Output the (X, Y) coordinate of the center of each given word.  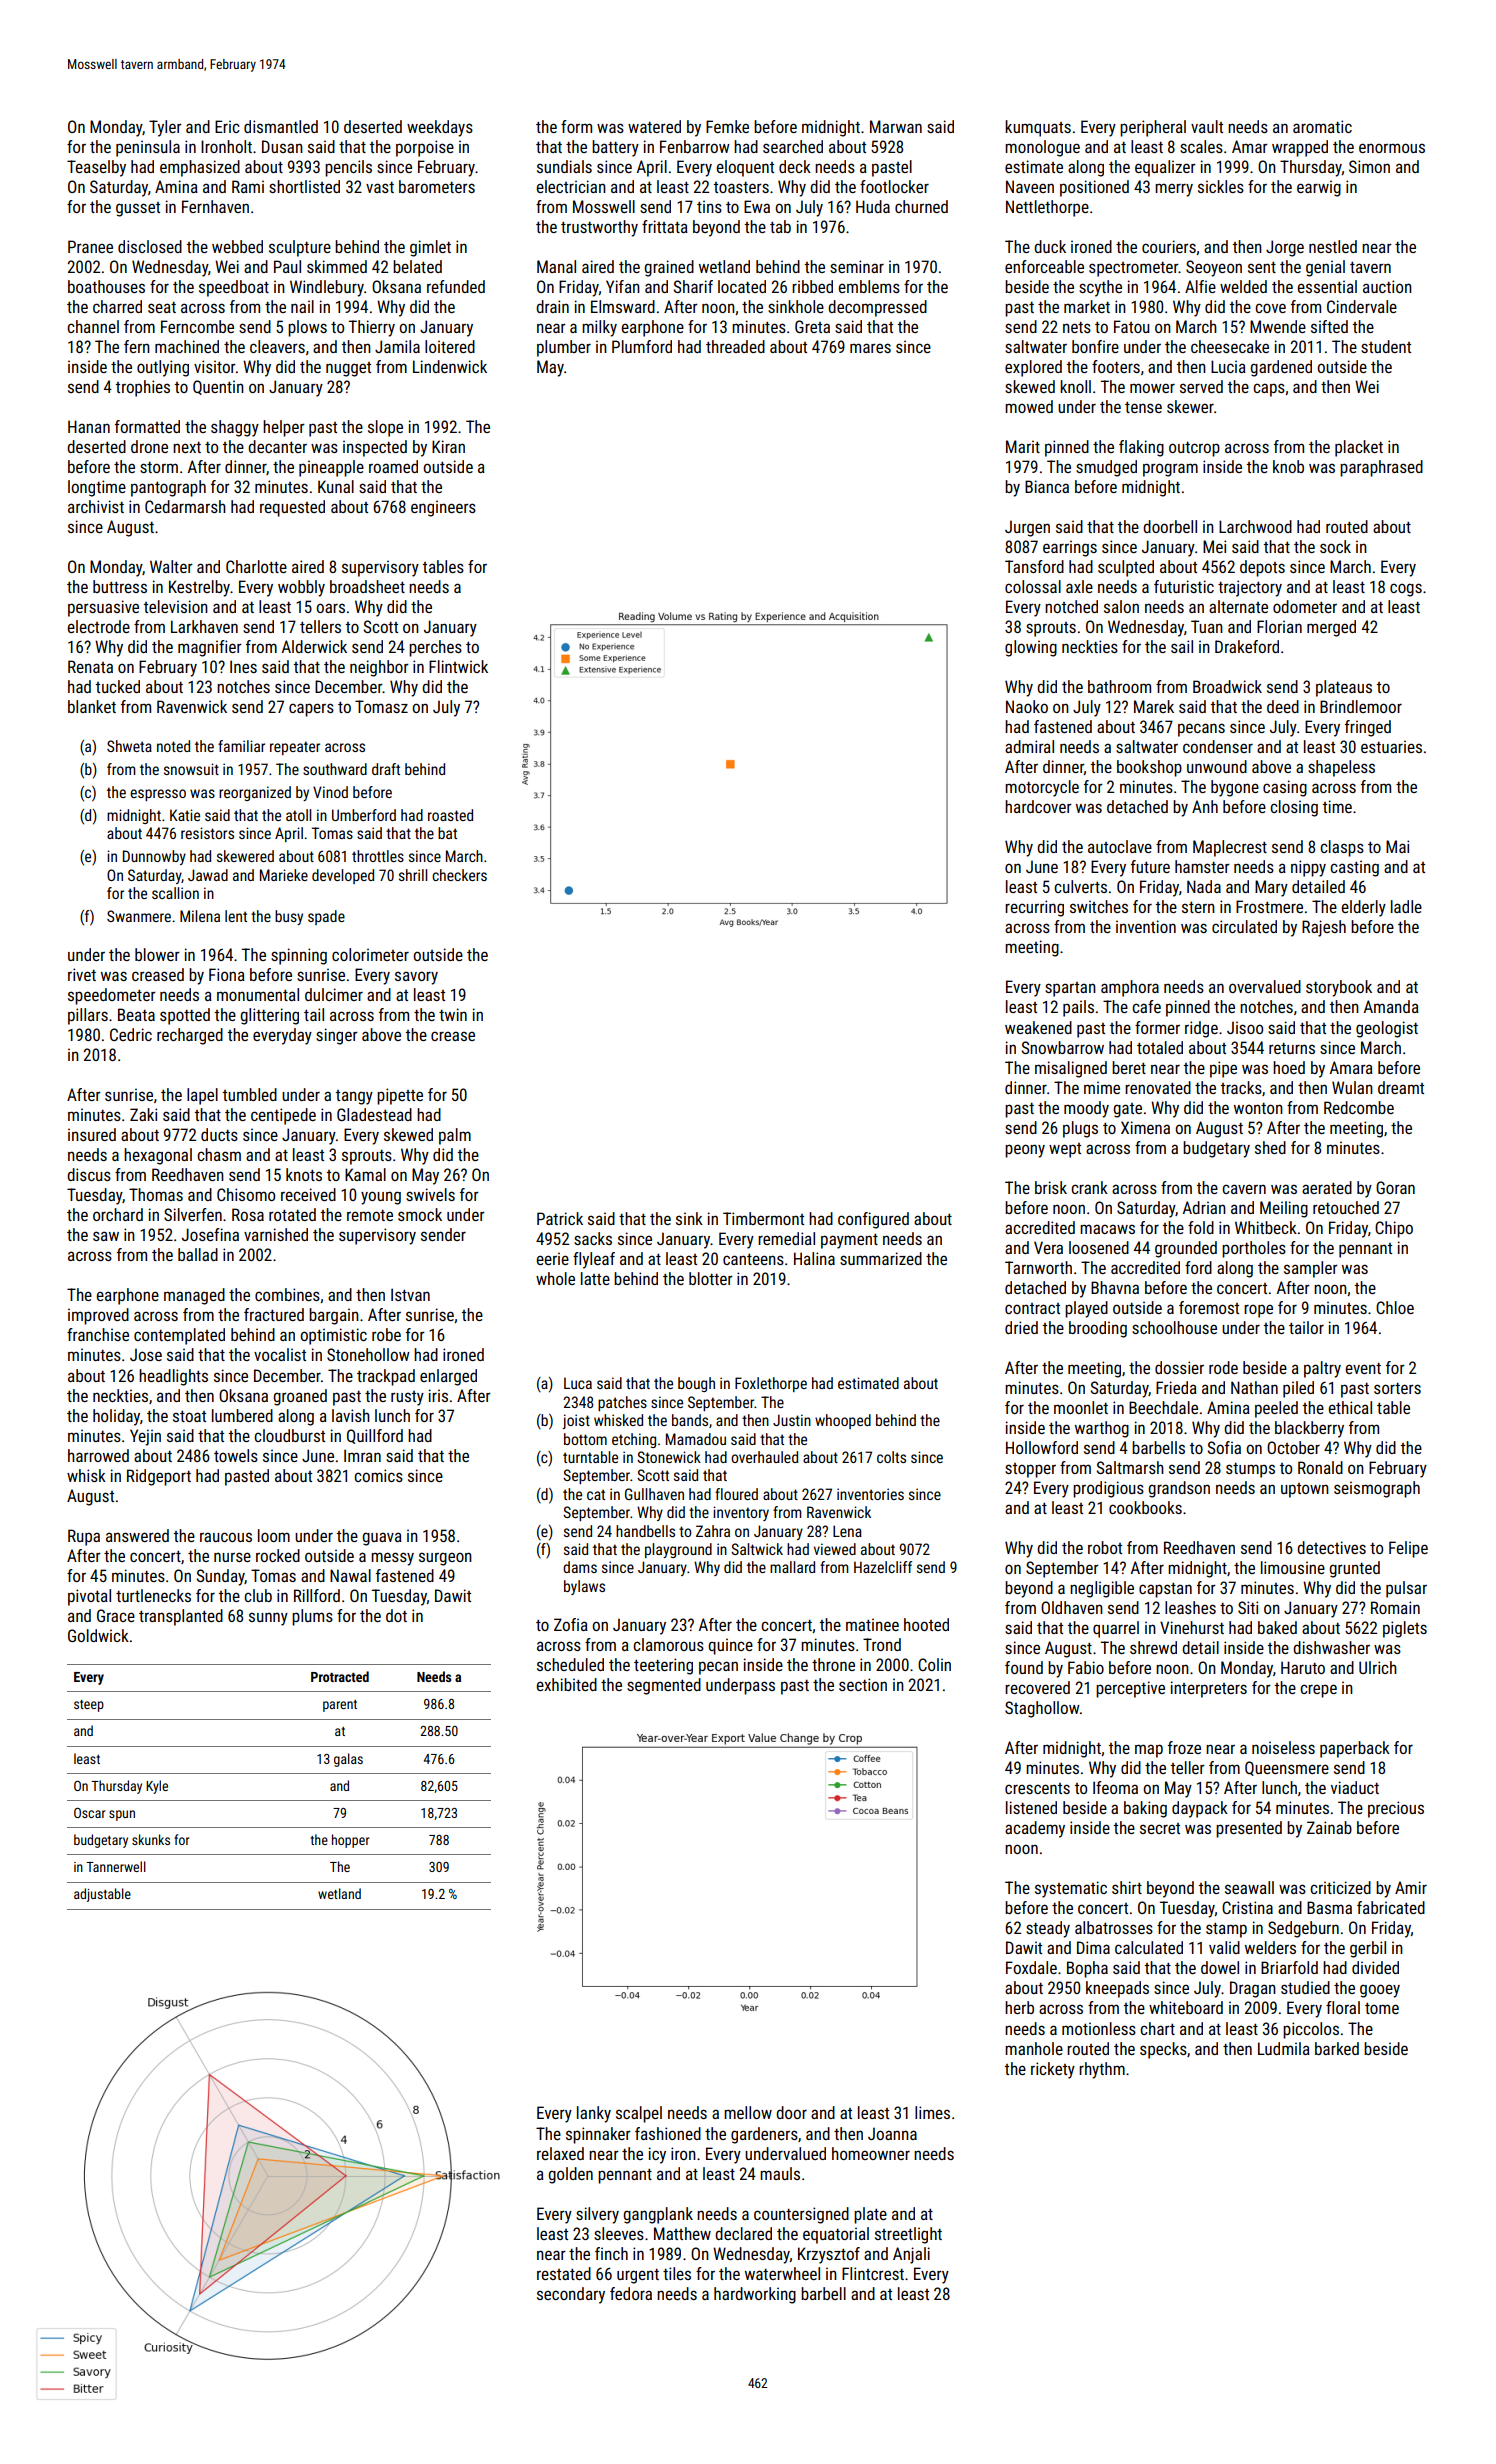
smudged (1106, 468)
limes (932, 2112)
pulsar (1406, 1589)
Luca (578, 1383)
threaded (735, 346)
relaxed (560, 2153)
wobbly (301, 588)
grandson (1179, 1489)
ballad (198, 1254)
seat (162, 307)
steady (1048, 1929)
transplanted (181, 1617)
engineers (443, 508)
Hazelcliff (883, 1567)
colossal (1033, 586)
